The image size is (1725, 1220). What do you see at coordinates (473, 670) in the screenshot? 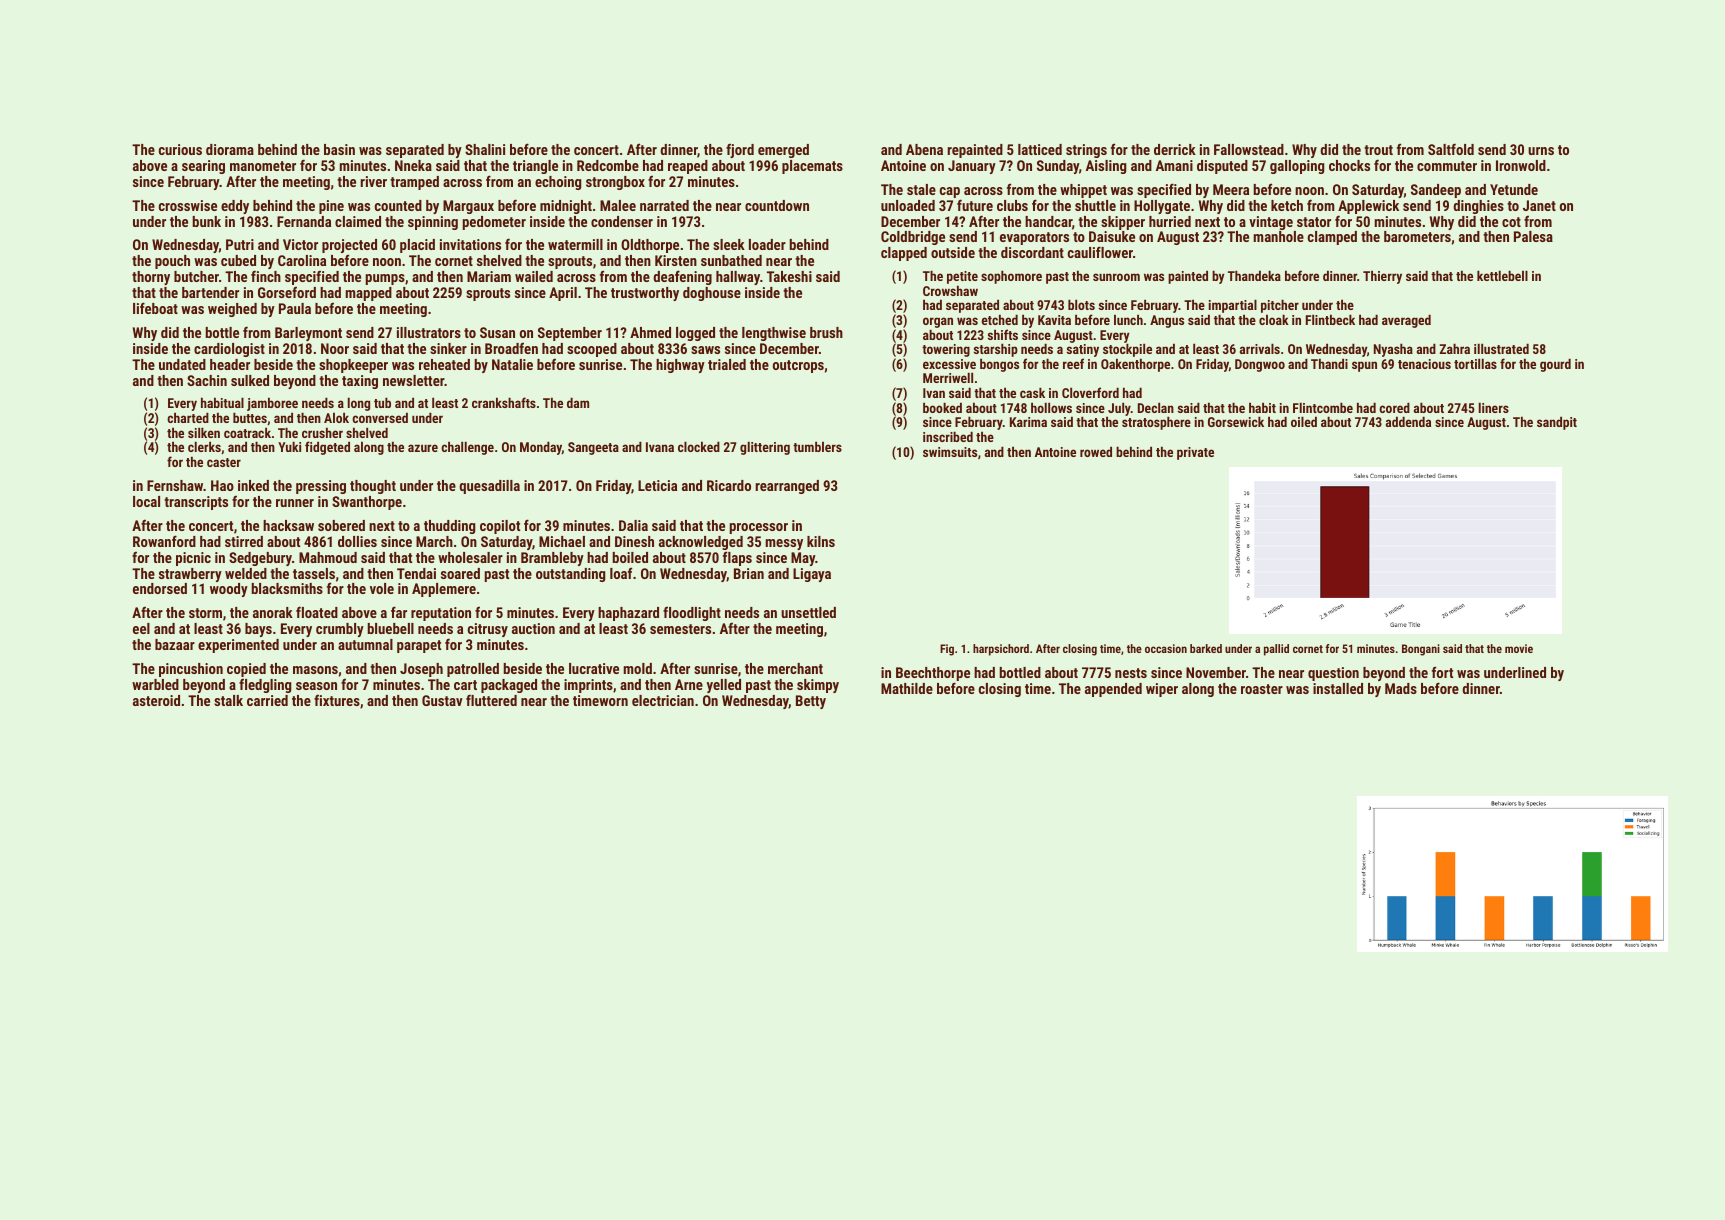
I see `patrolled` at bounding box center [473, 670].
